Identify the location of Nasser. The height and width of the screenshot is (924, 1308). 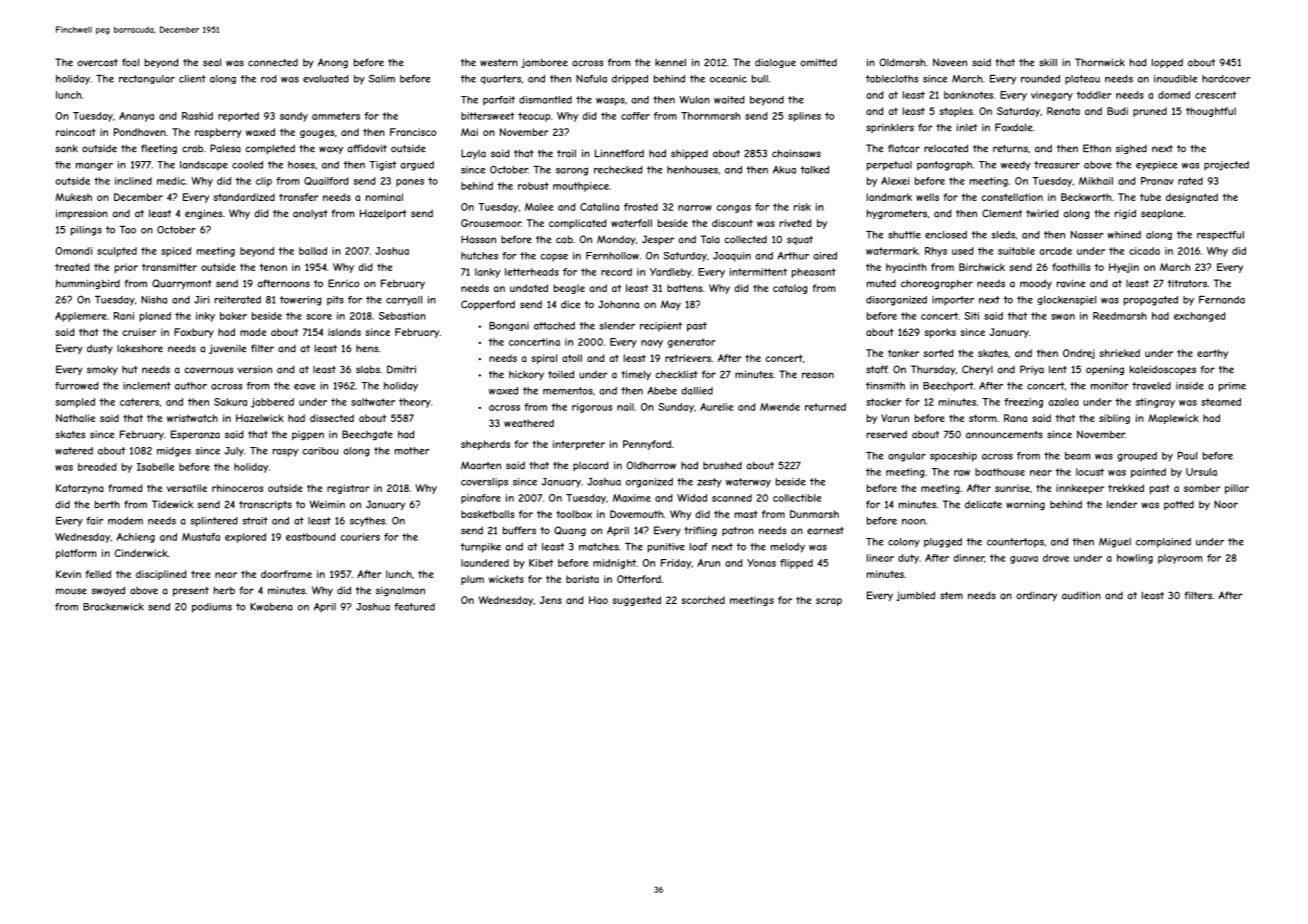
(1087, 235).
